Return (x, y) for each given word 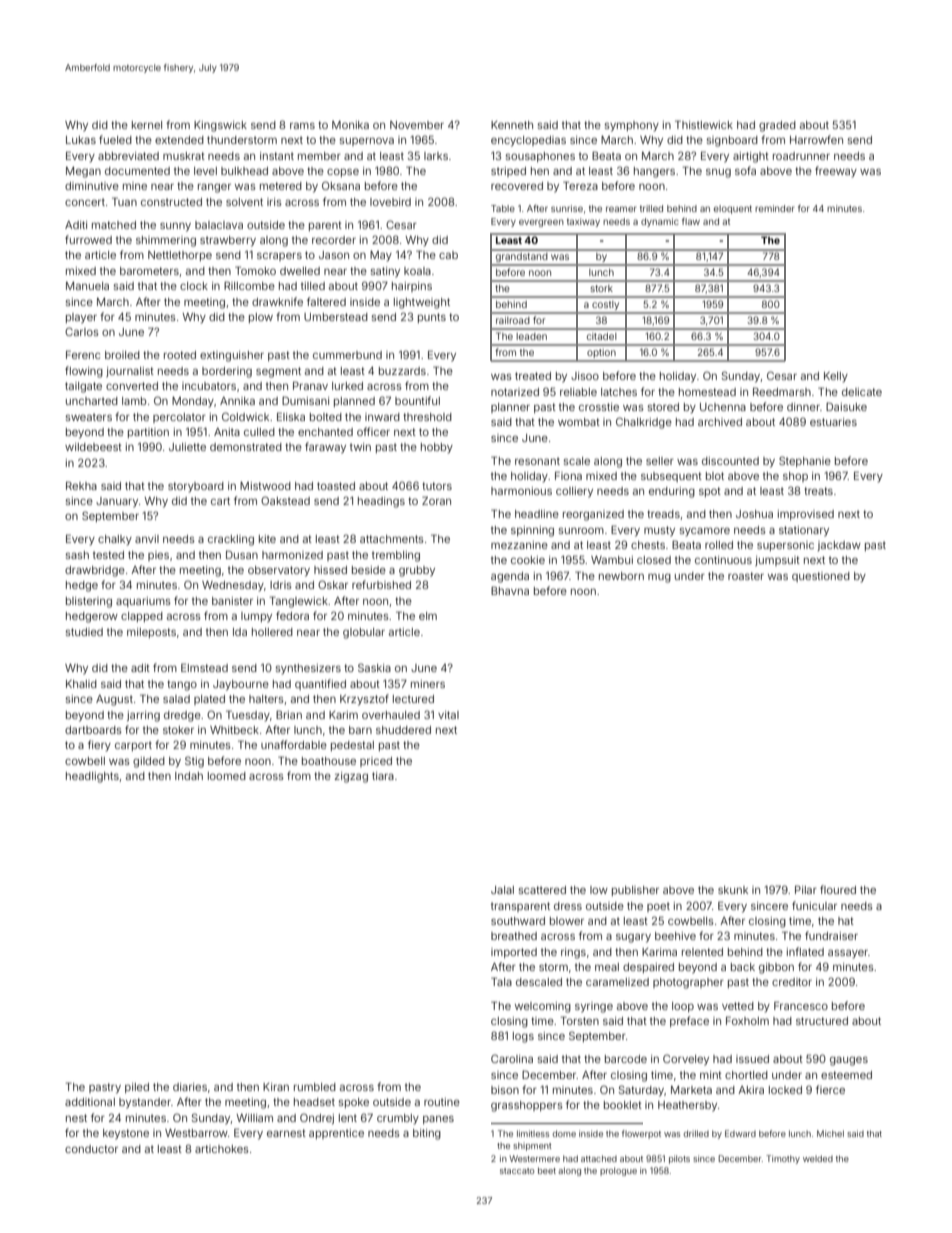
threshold (427, 417)
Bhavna (510, 591)
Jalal (502, 890)
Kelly (836, 377)
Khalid (81, 684)
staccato (517, 1171)
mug (659, 578)
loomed (227, 776)
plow (261, 318)
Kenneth (512, 125)
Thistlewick (704, 124)
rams (302, 126)
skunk (733, 890)
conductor (91, 1149)
